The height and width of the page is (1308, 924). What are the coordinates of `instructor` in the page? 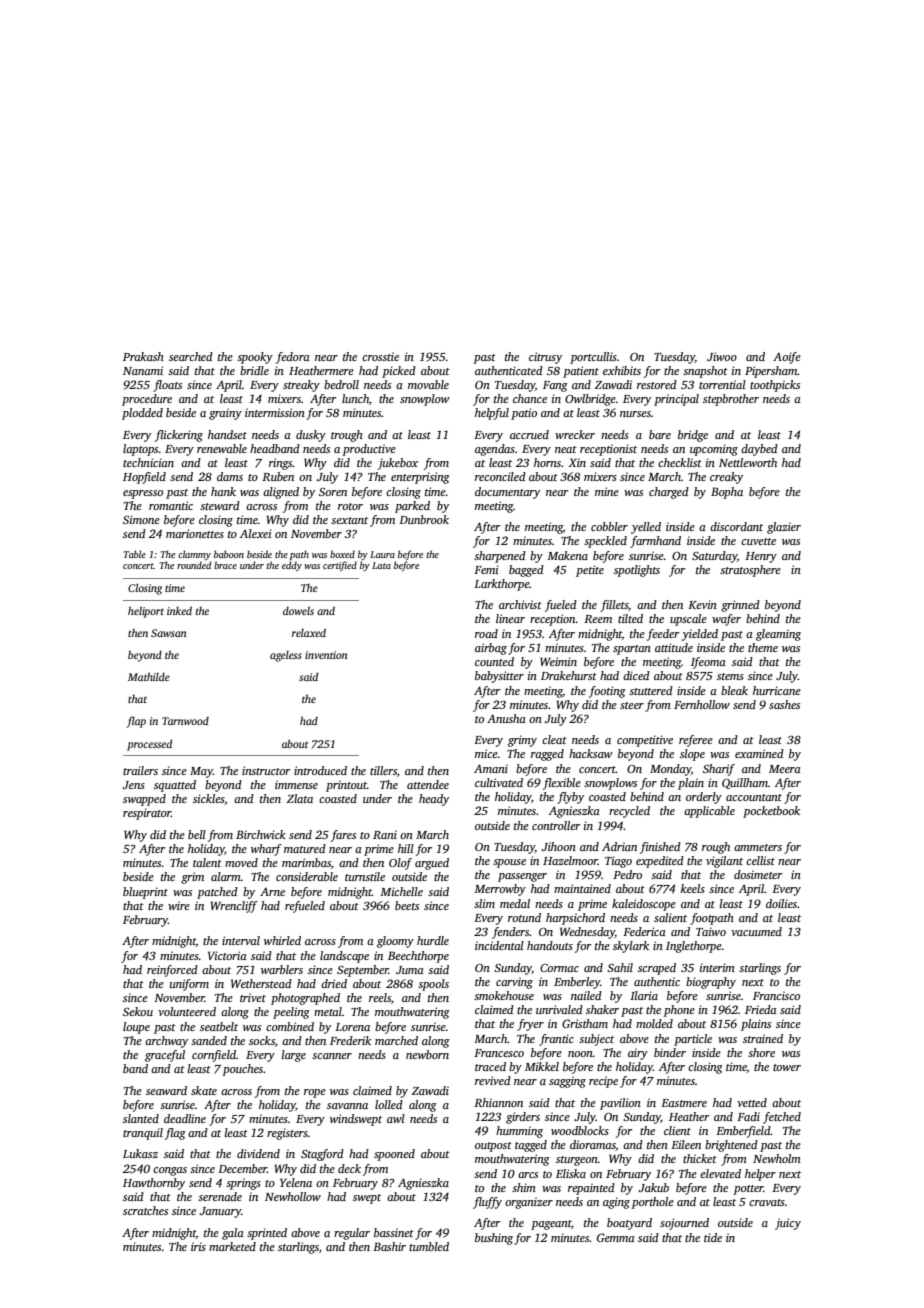 It's located at (266, 770).
